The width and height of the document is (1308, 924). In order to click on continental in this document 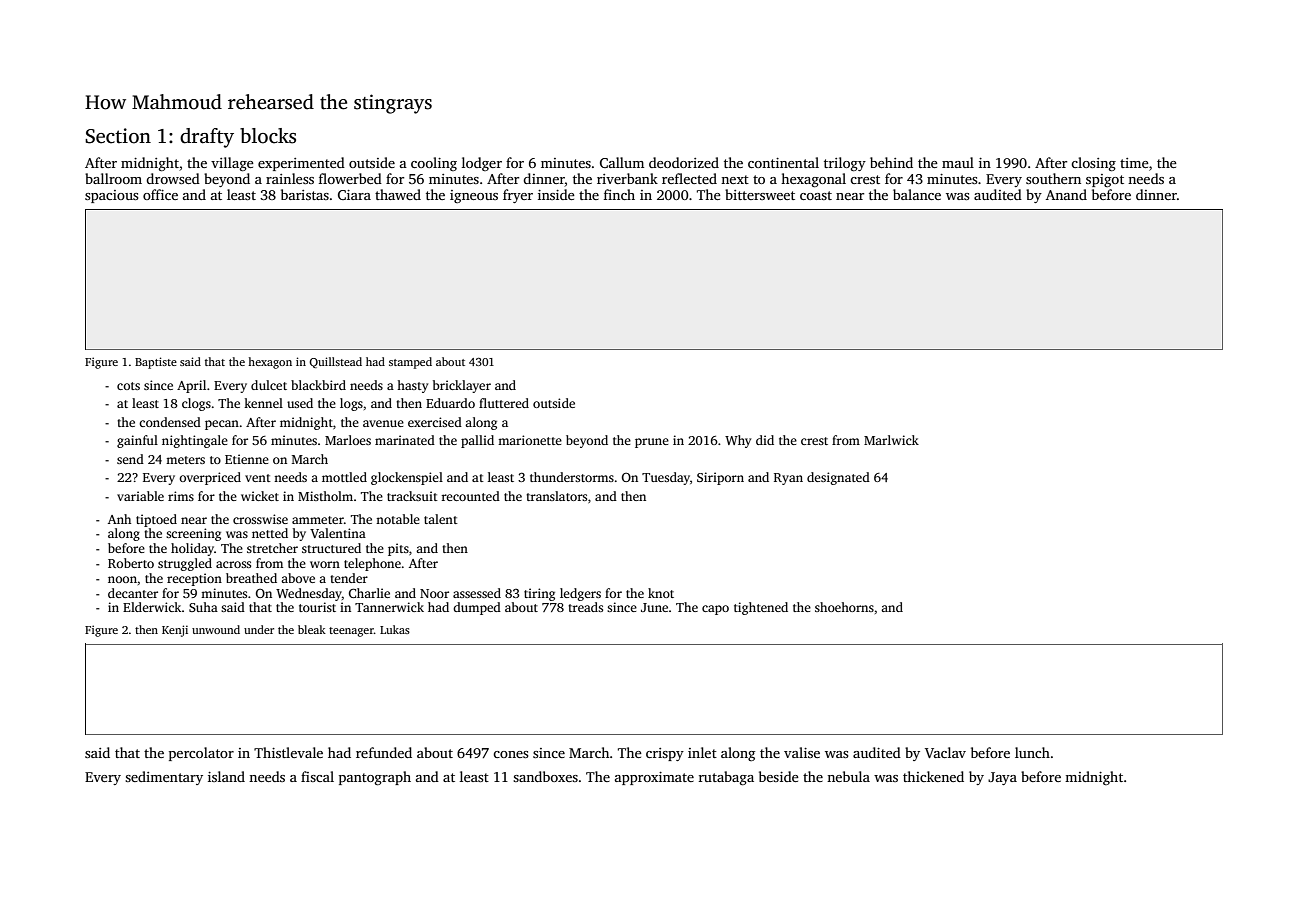, I will do `click(783, 162)`.
